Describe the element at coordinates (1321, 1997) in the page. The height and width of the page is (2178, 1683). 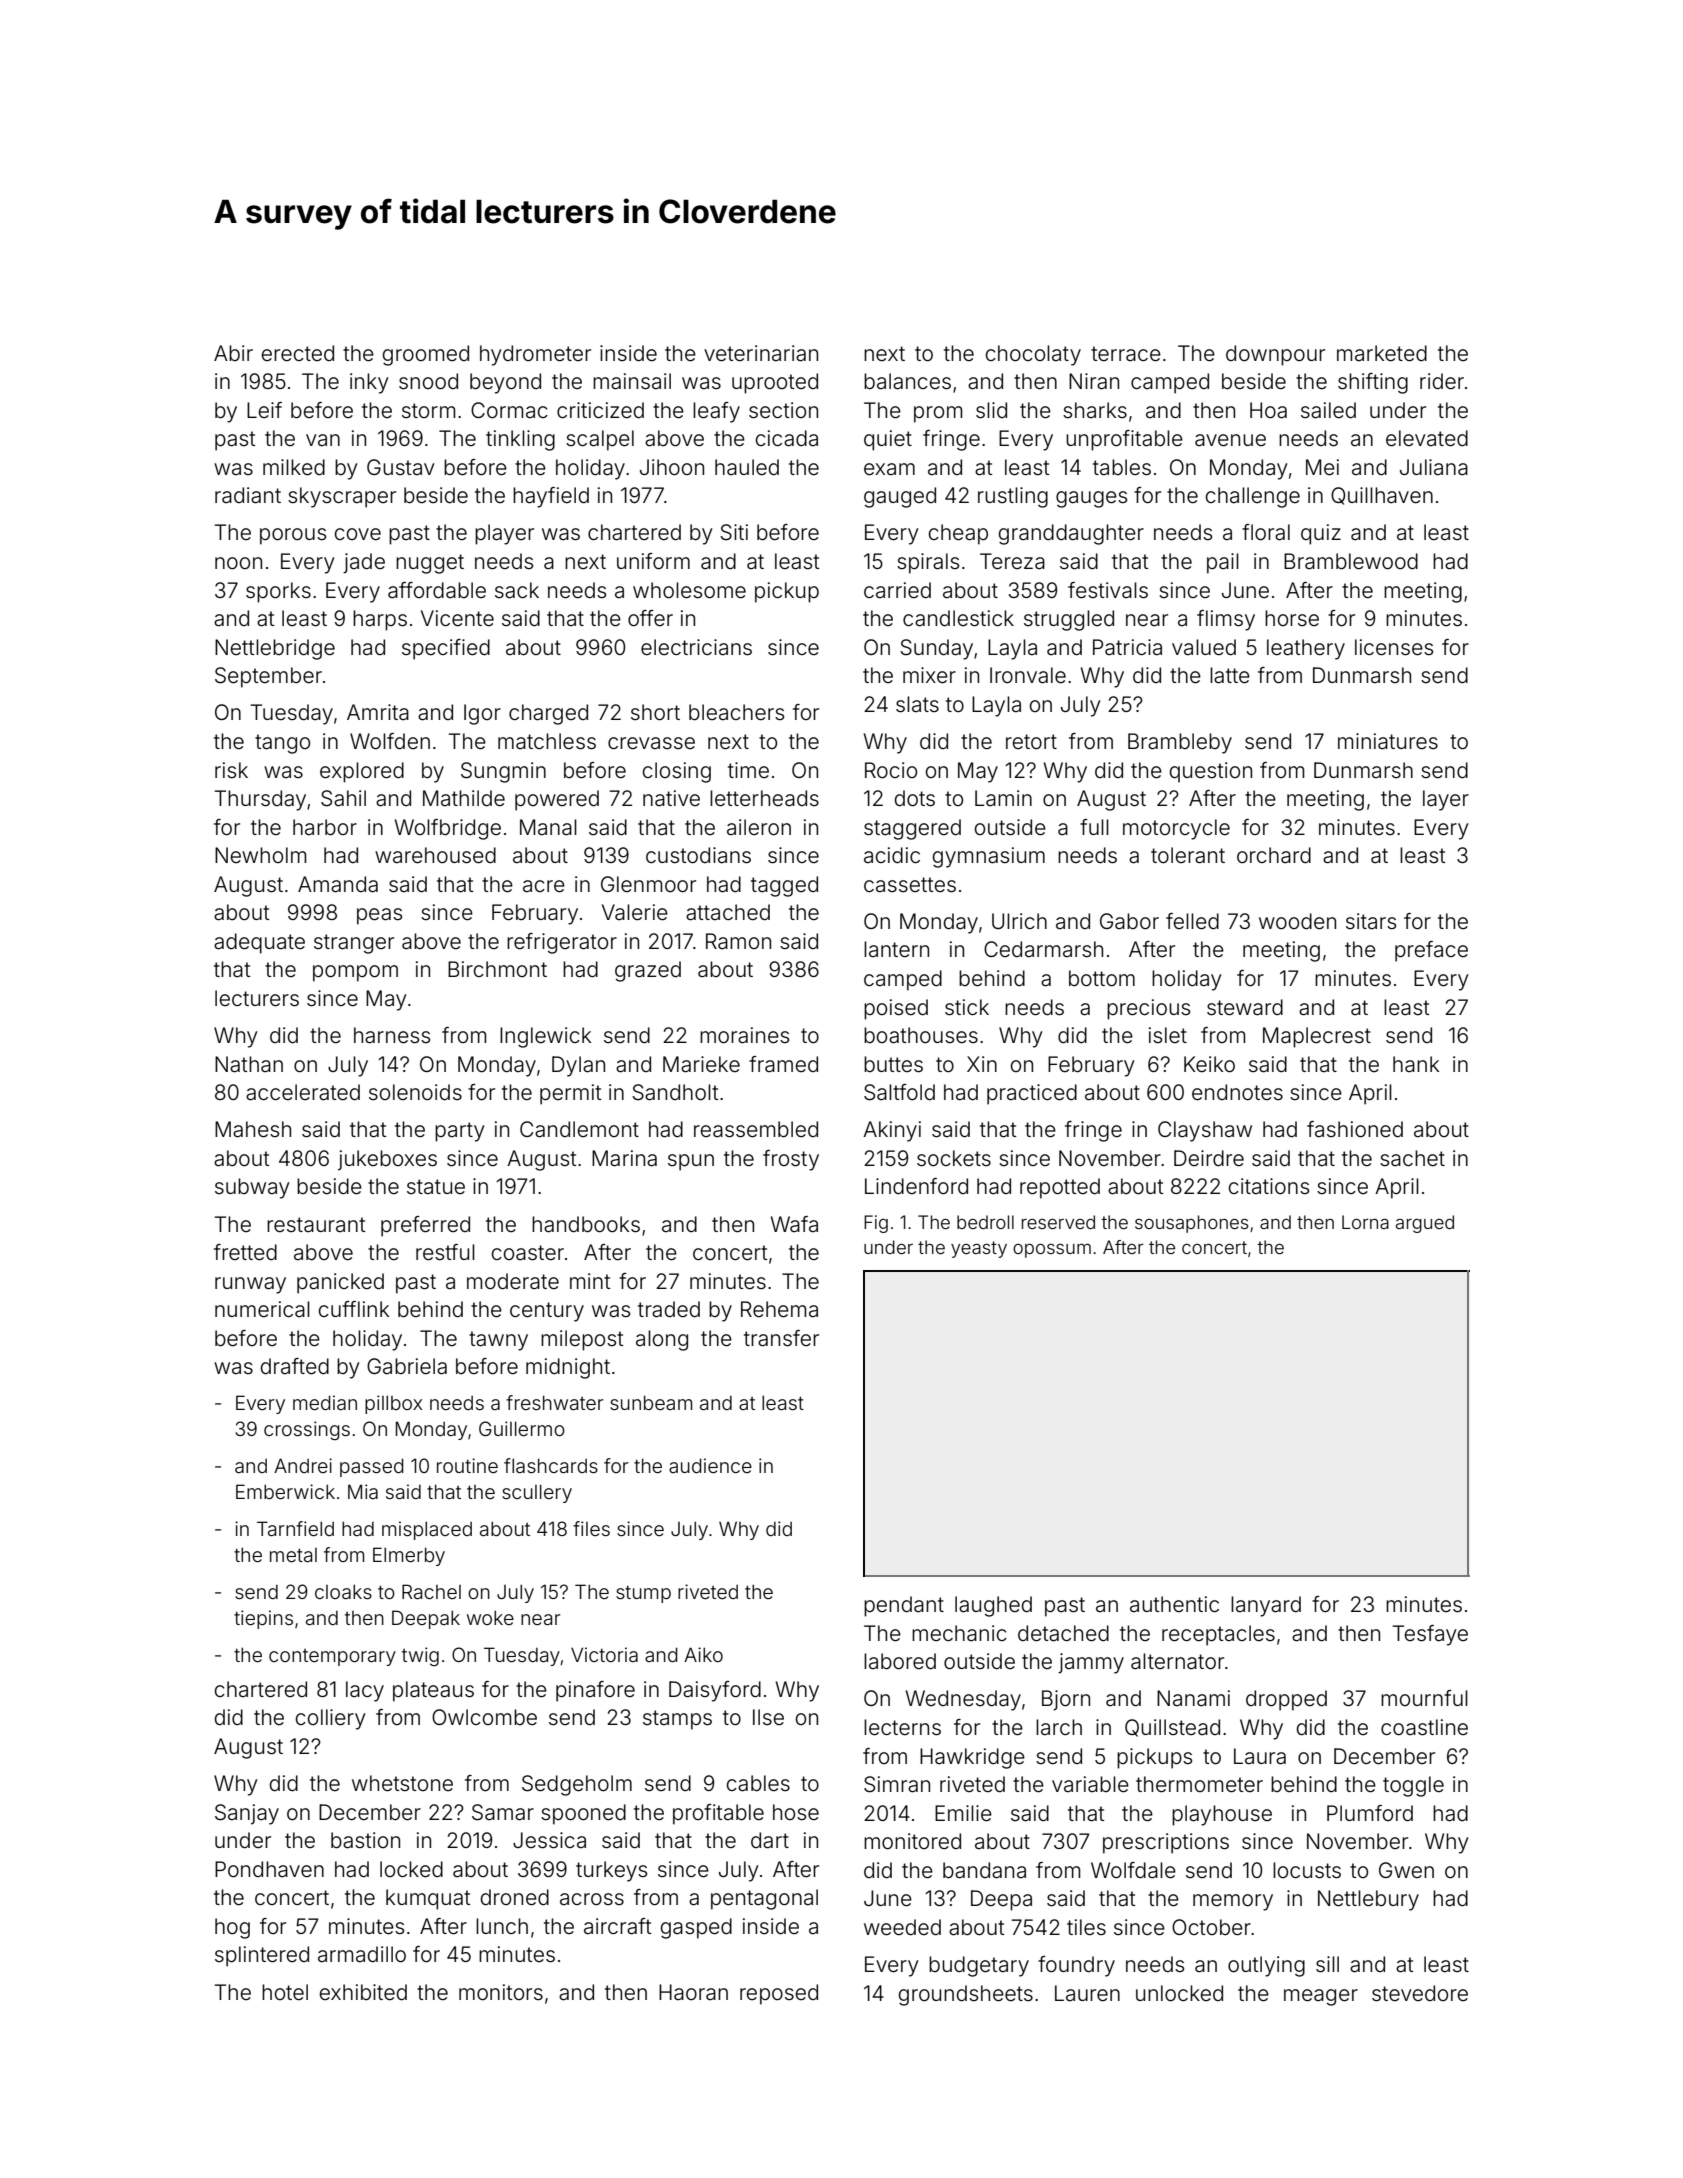
I see `meager` at that location.
